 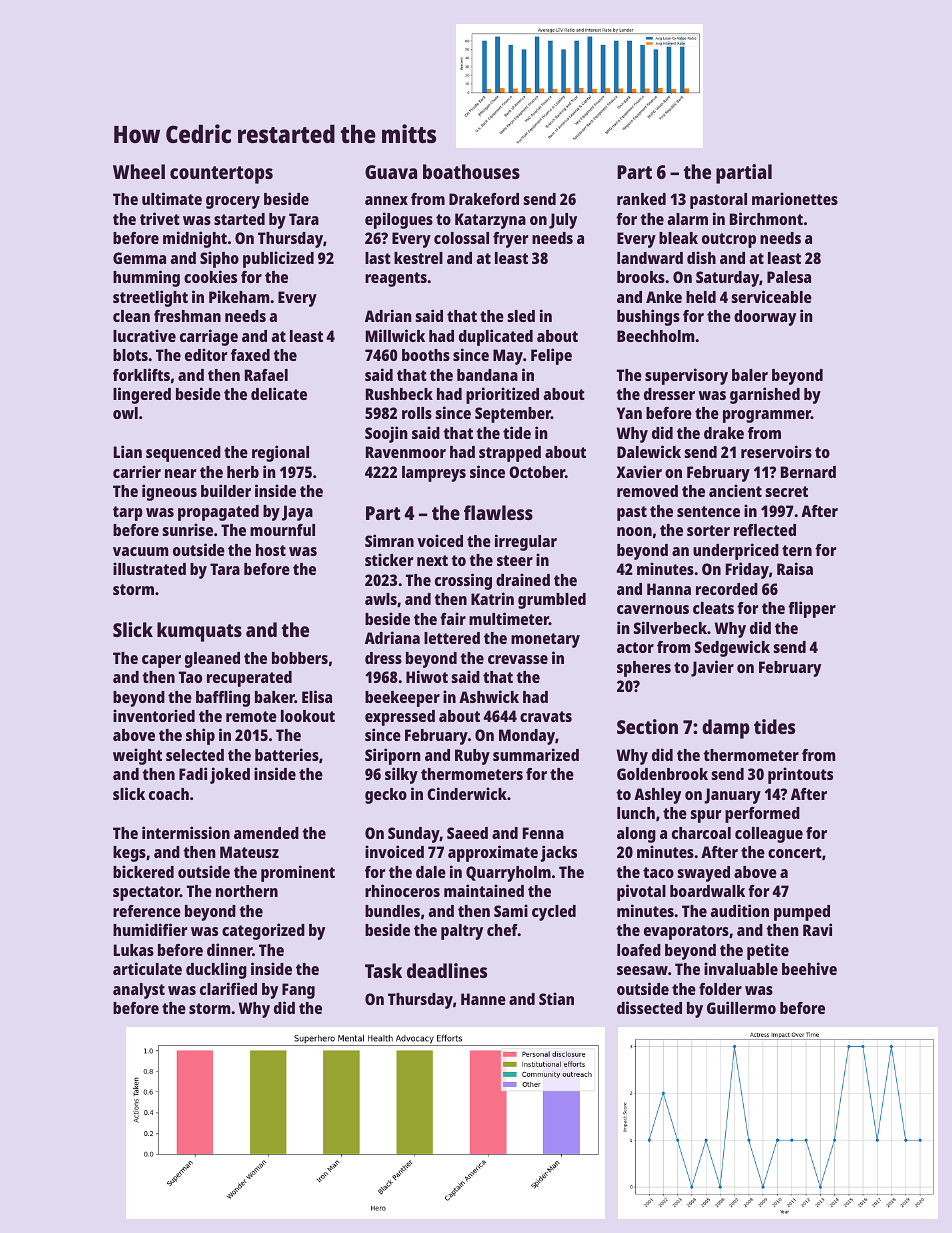 I want to click on beehive, so click(x=809, y=968).
